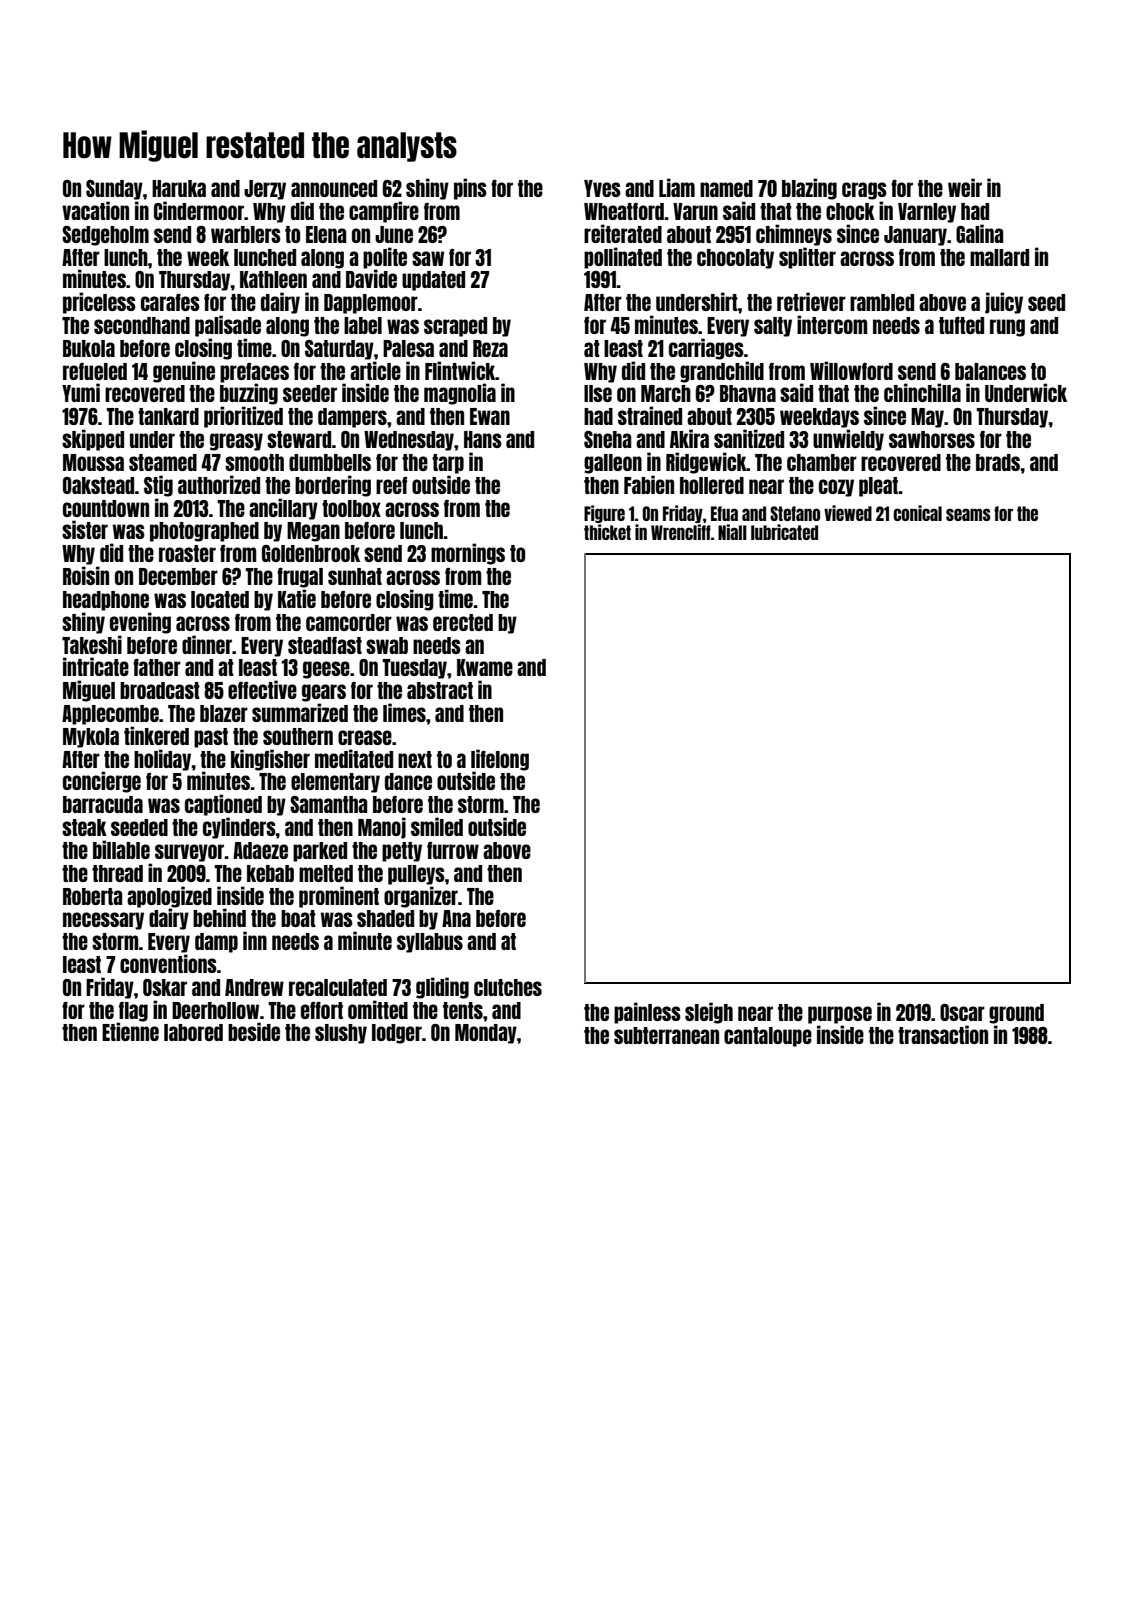  I want to click on cylinders, so click(239, 828).
